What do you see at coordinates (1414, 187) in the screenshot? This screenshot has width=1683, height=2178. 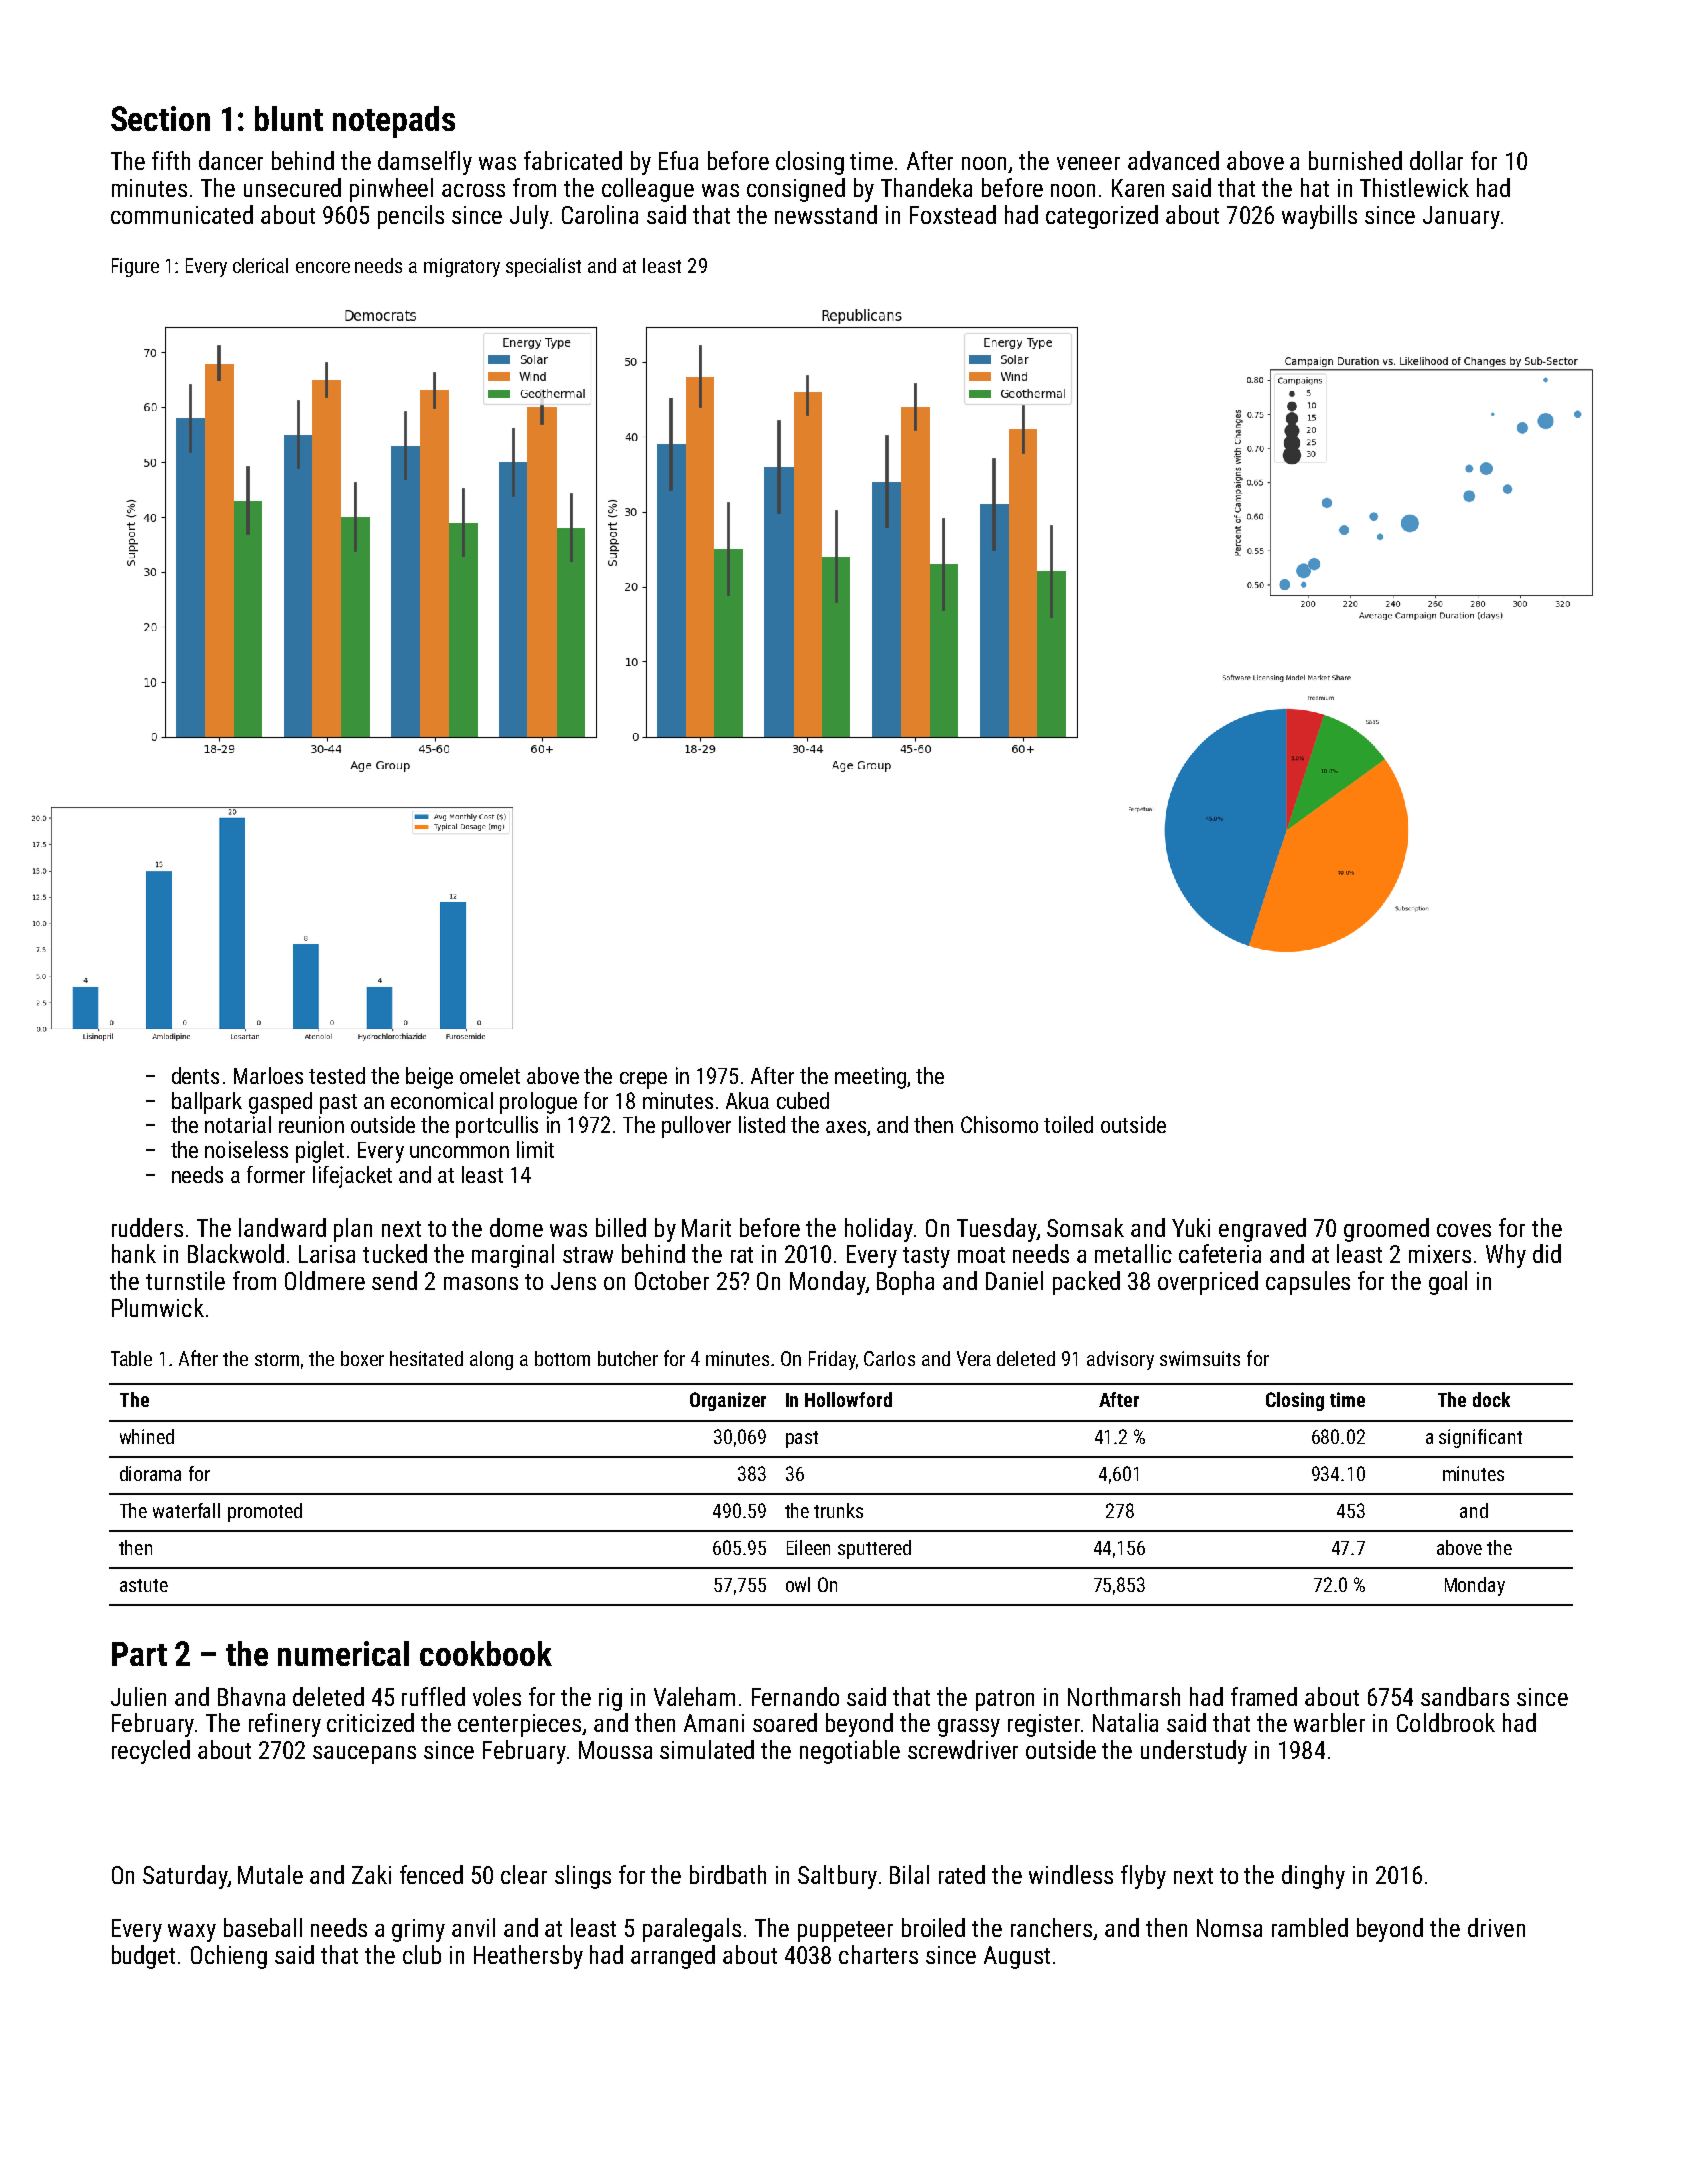 I see `Thistlewick` at bounding box center [1414, 187].
